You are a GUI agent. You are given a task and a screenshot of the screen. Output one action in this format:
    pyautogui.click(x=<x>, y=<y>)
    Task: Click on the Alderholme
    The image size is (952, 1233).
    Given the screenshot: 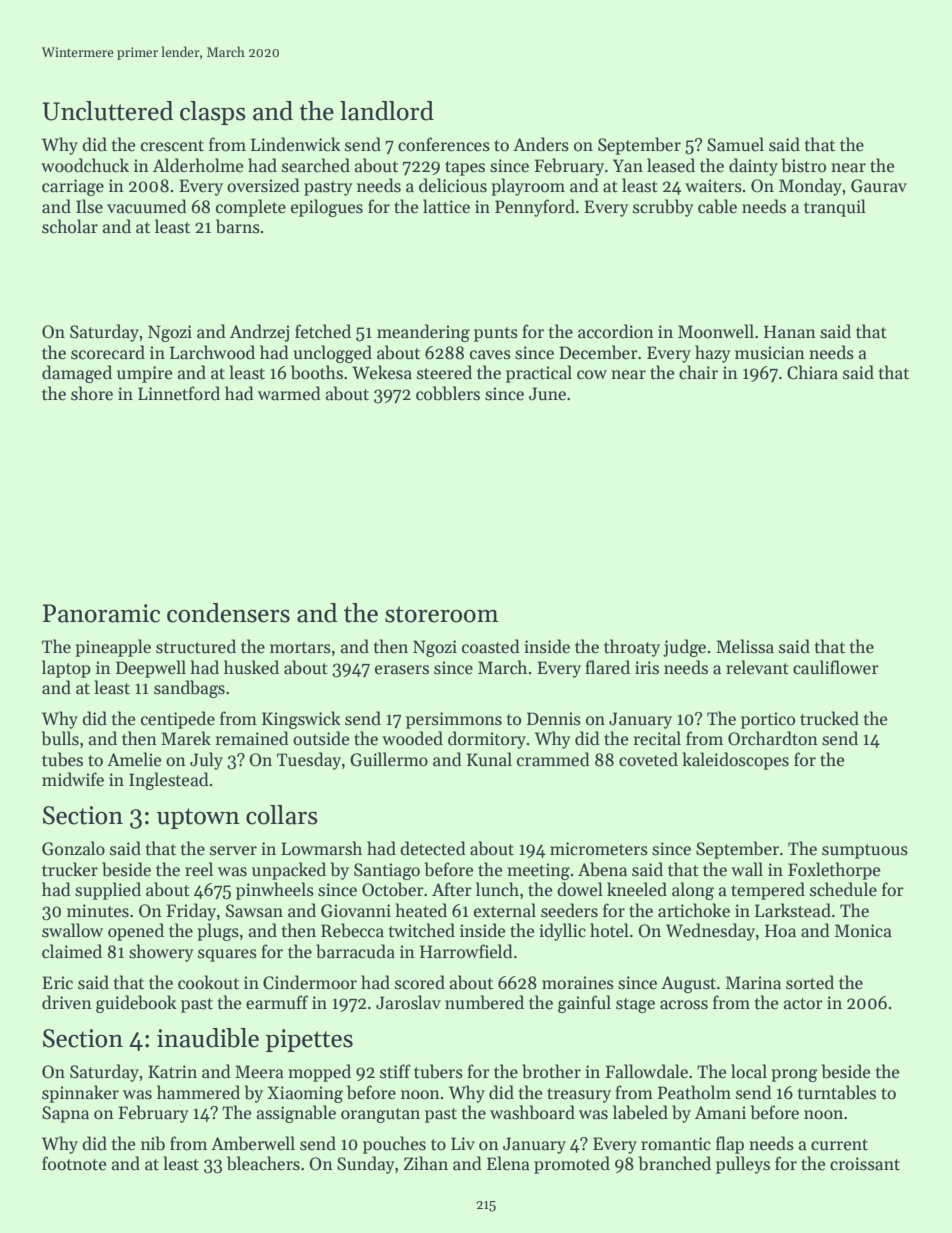 What is the action you would take?
    pyautogui.click(x=198, y=165)
